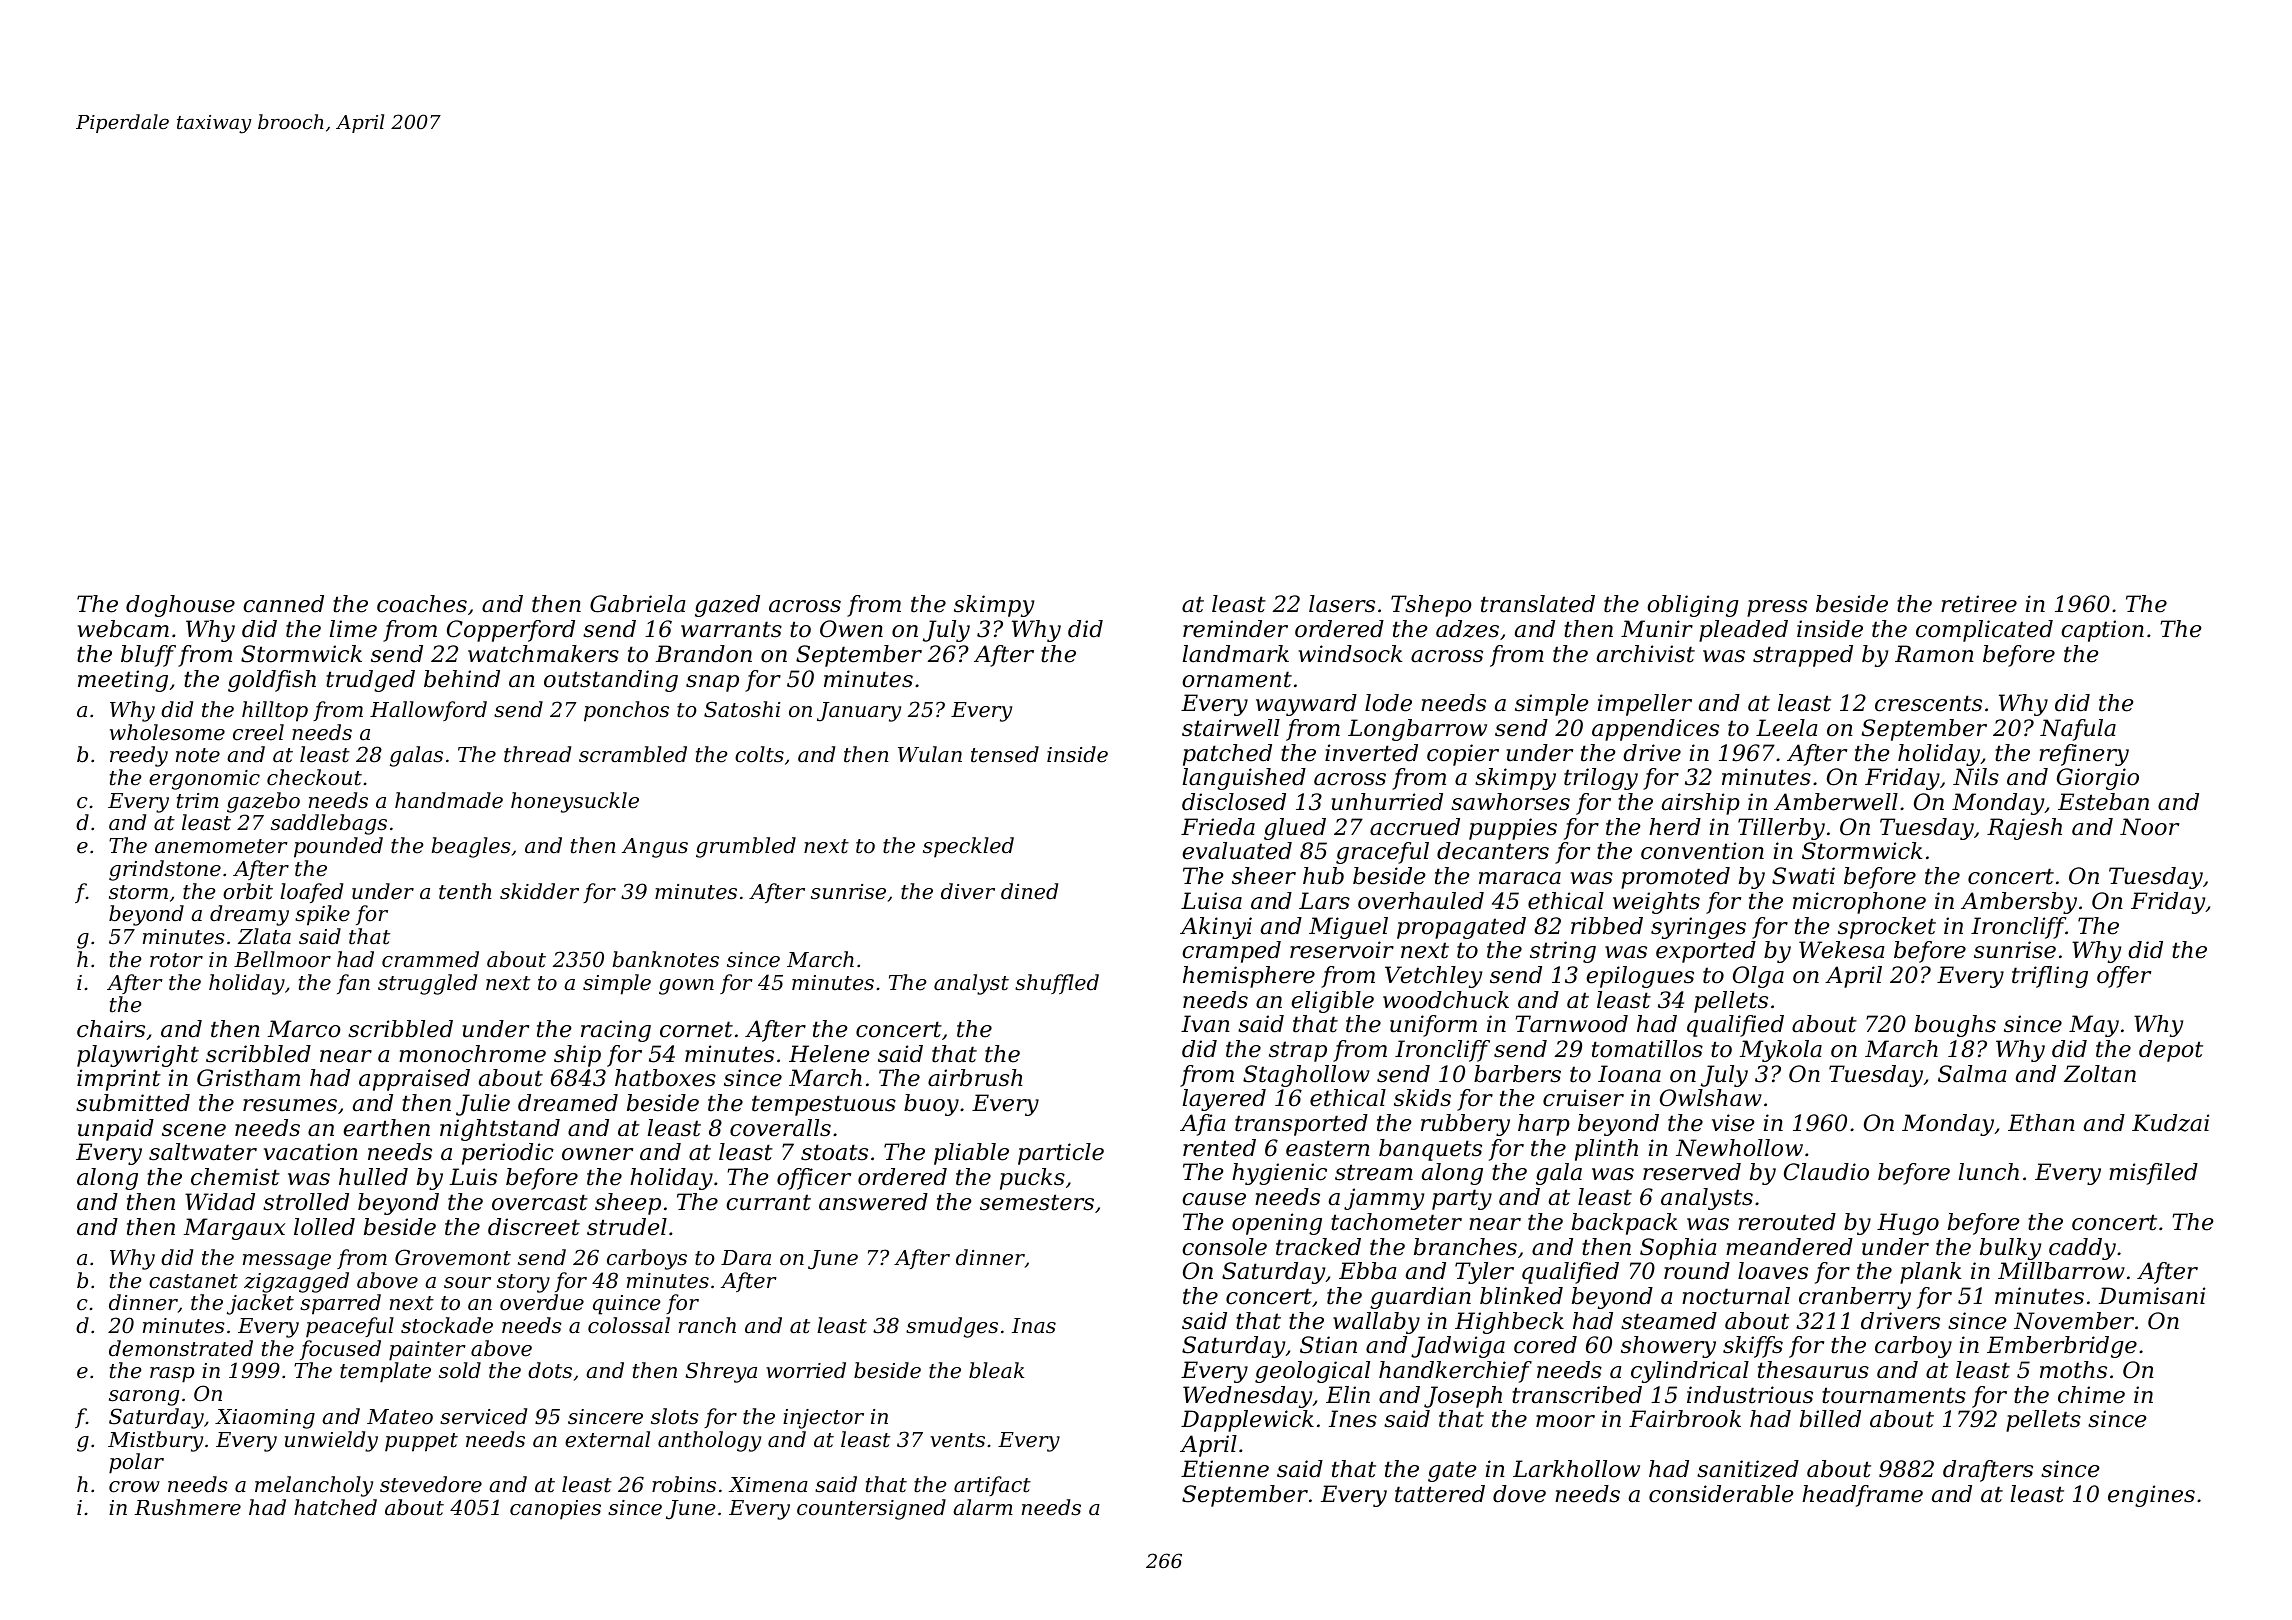 Image resolution: width=2292 pixels, height=1620 pixels. Describe the element at coordinates (1693, 606) in the screenshot. I see `obliging` at that location.
